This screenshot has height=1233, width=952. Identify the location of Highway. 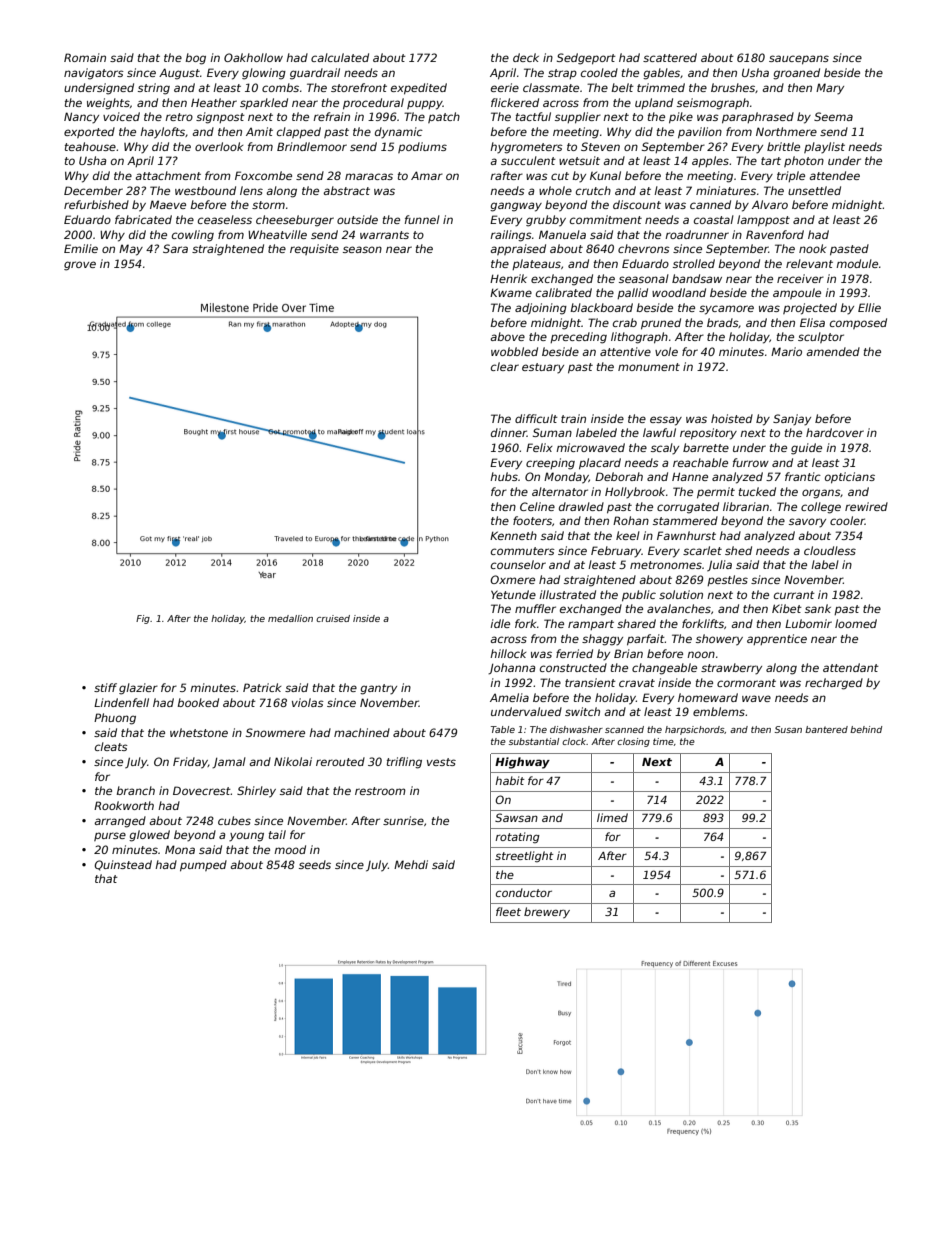
(522, 763).
